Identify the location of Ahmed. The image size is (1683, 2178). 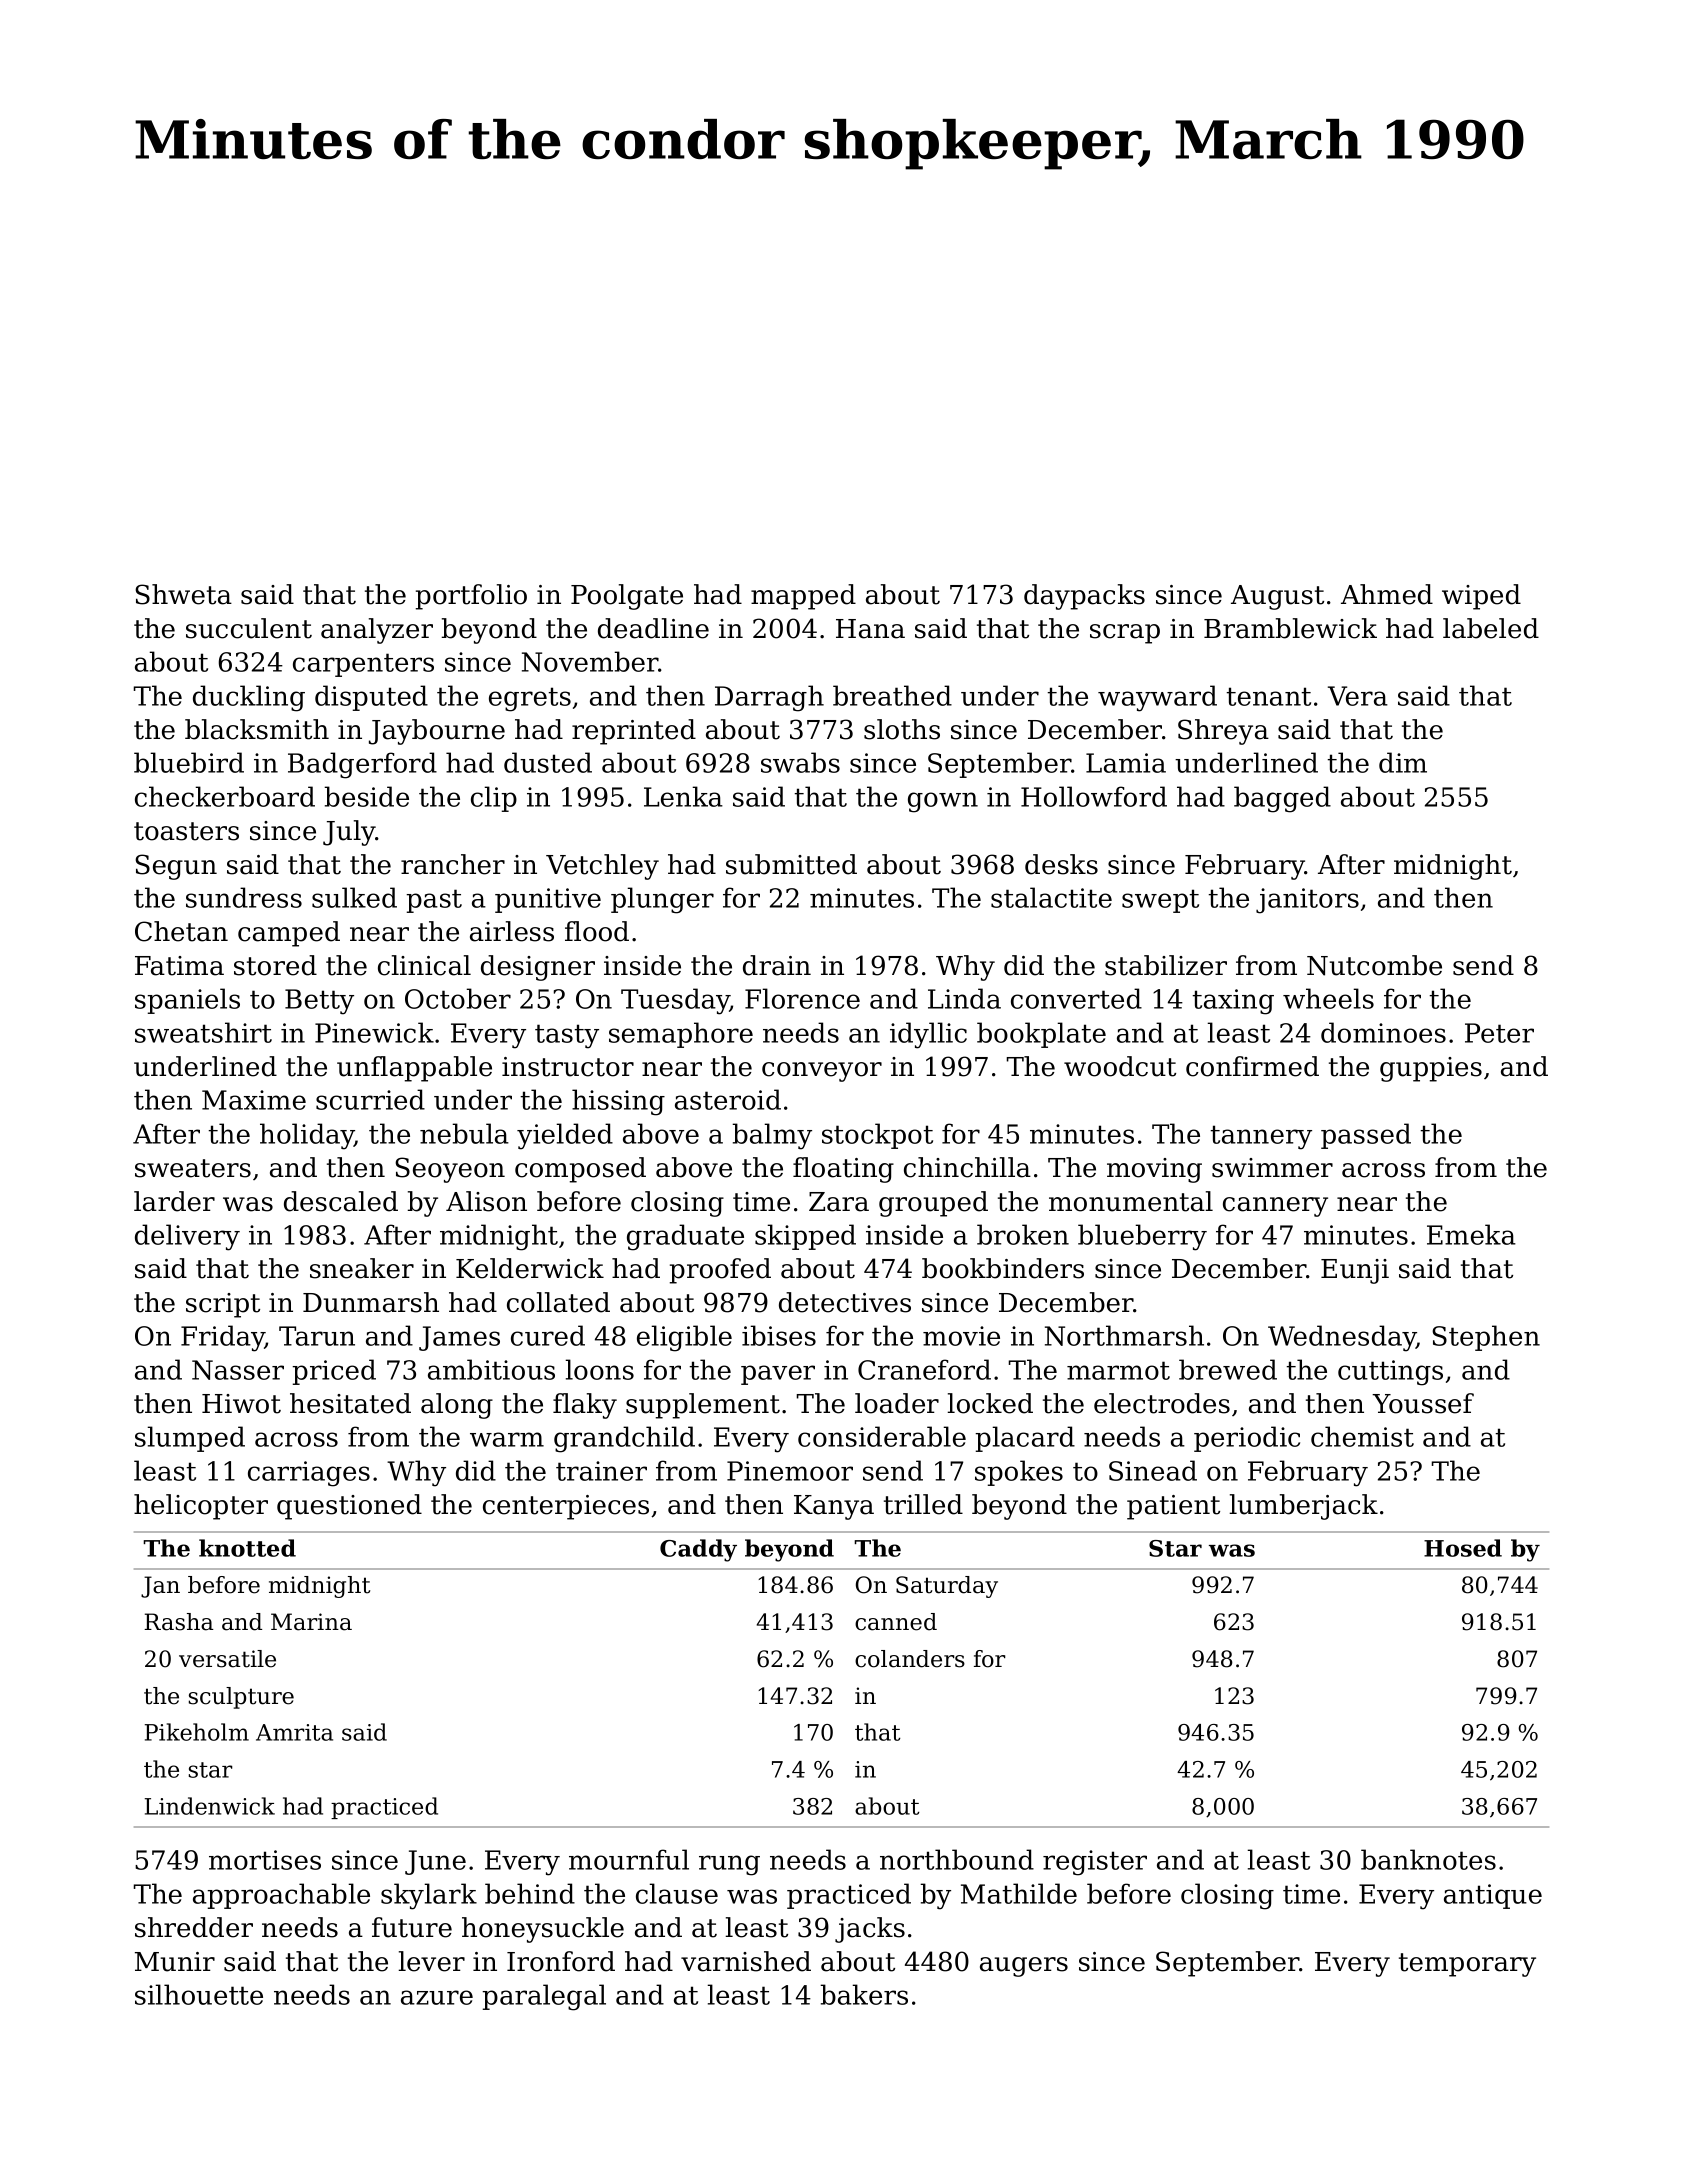
(1387, 594).
